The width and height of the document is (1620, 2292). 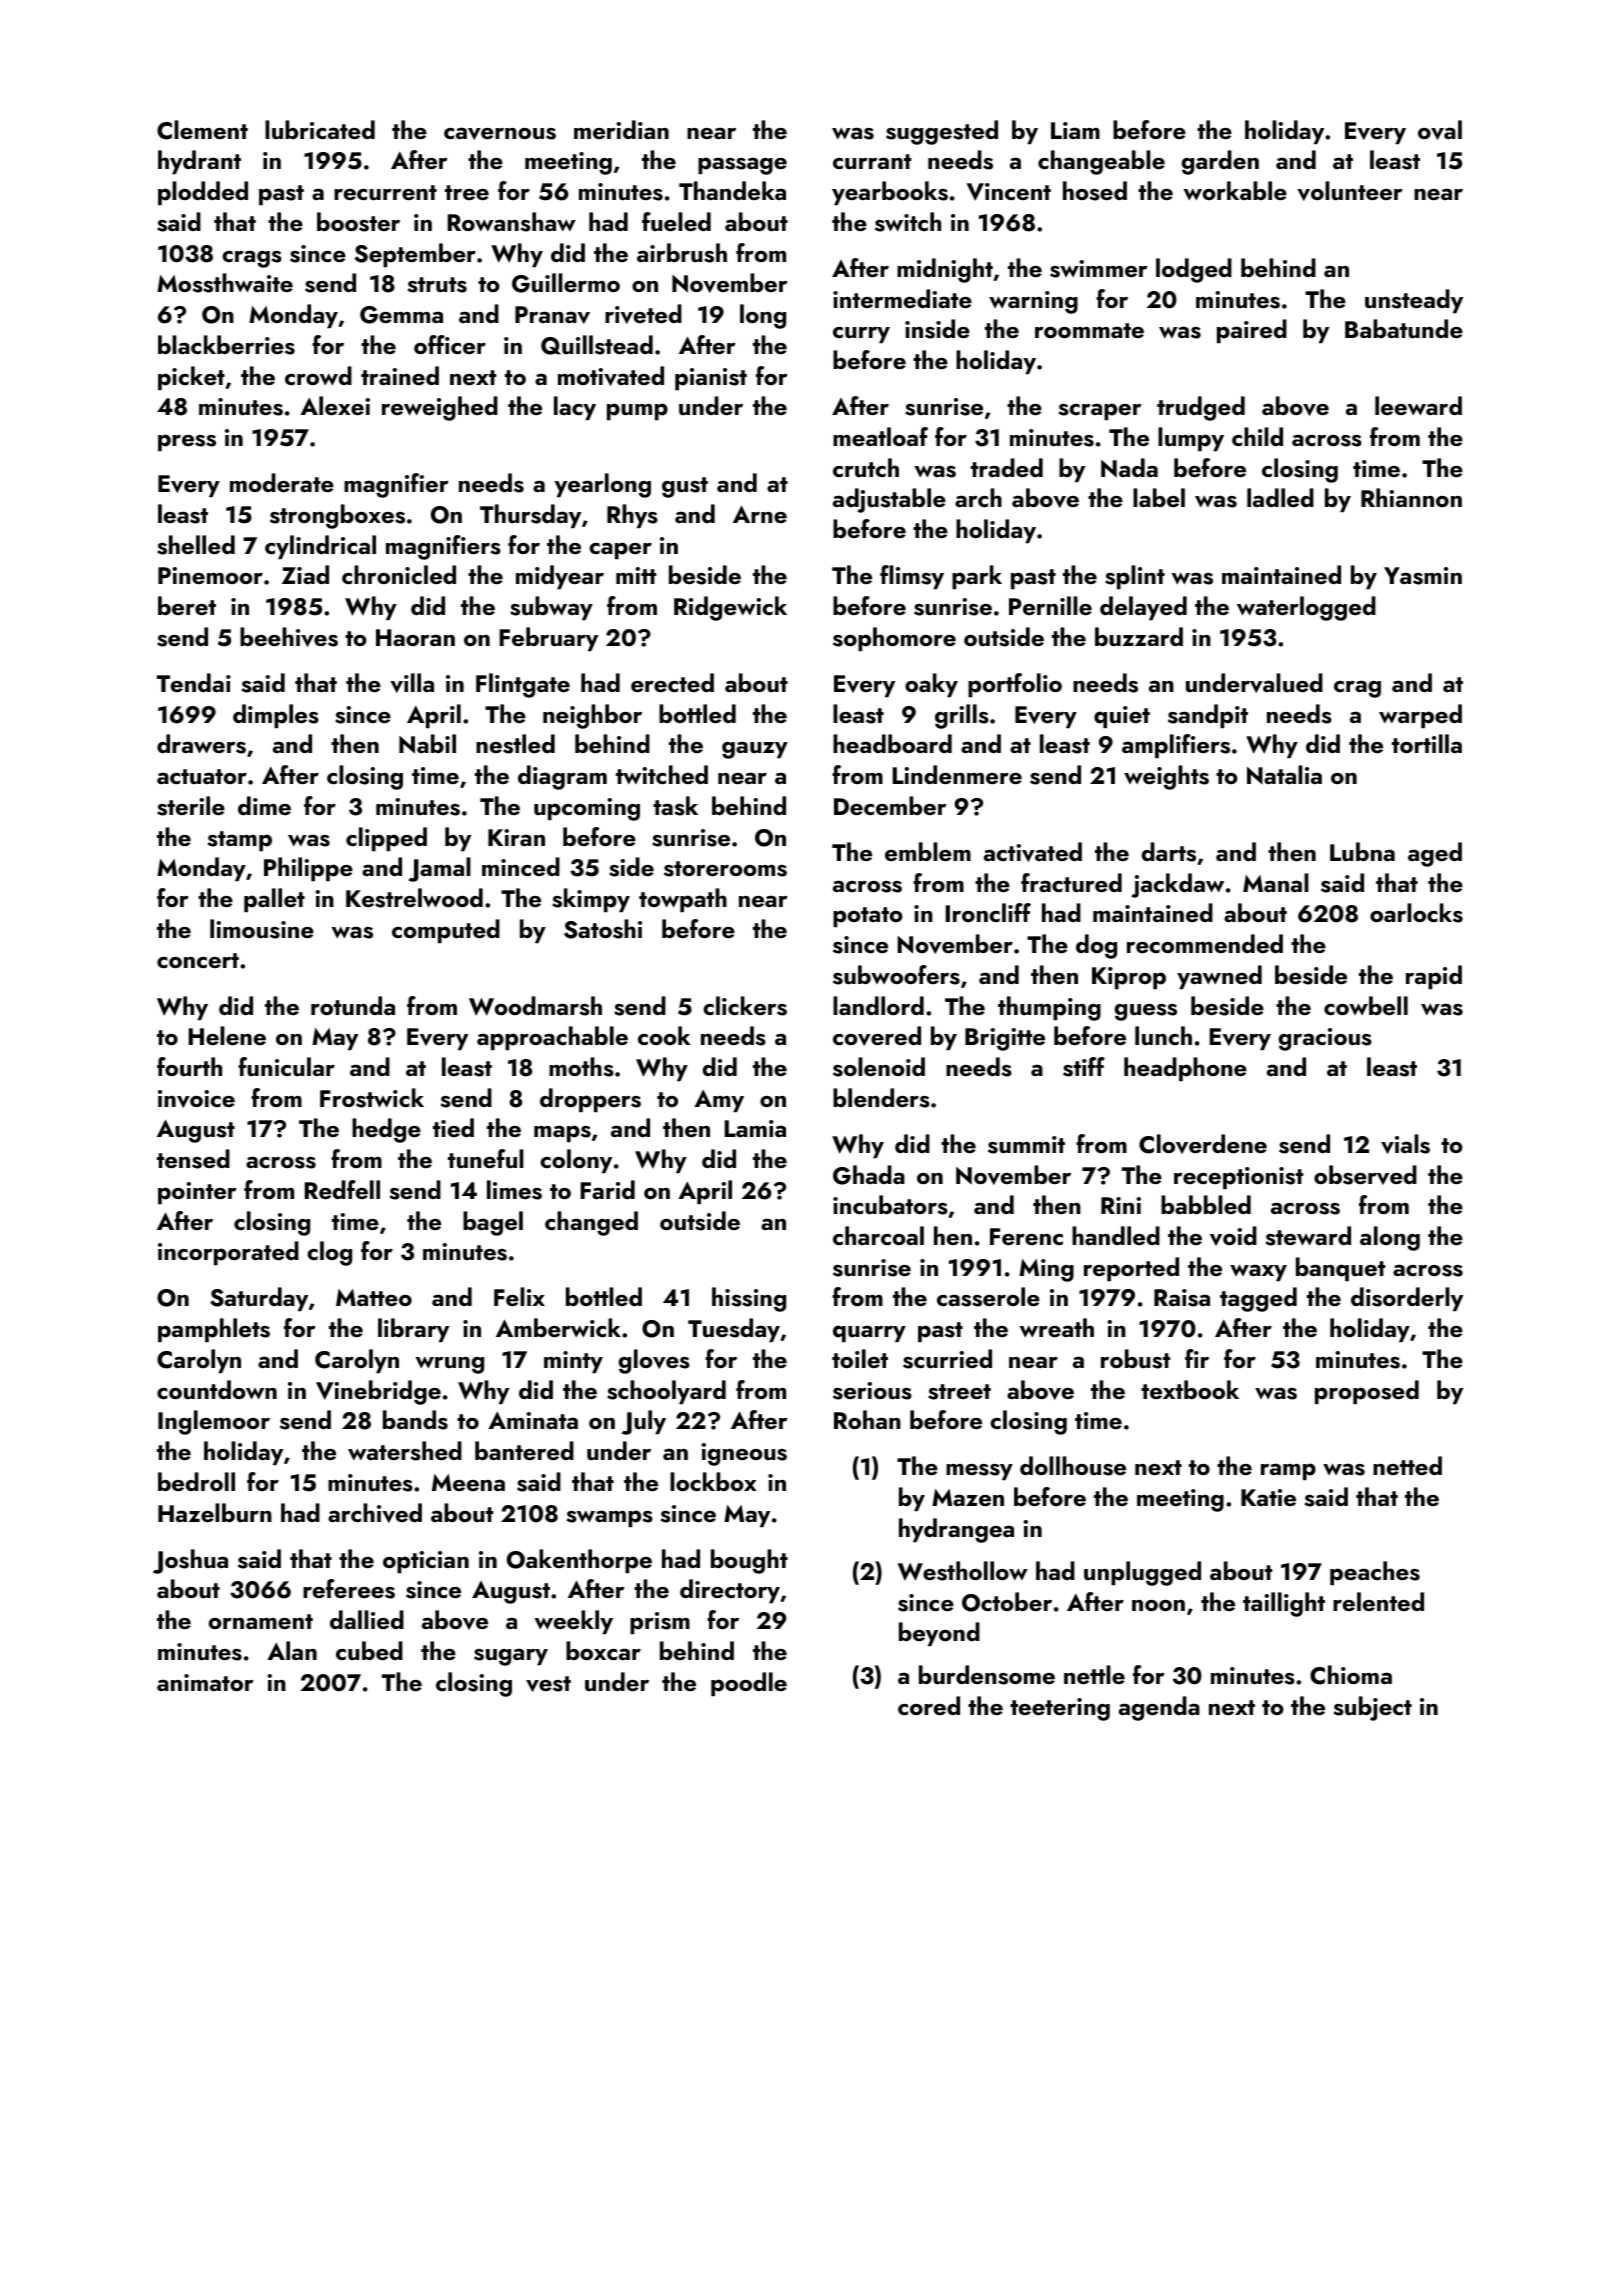 What do you see at coordinates (450, 1365) in the document?
I see `wrung` at bounding box center [450, 1365].
